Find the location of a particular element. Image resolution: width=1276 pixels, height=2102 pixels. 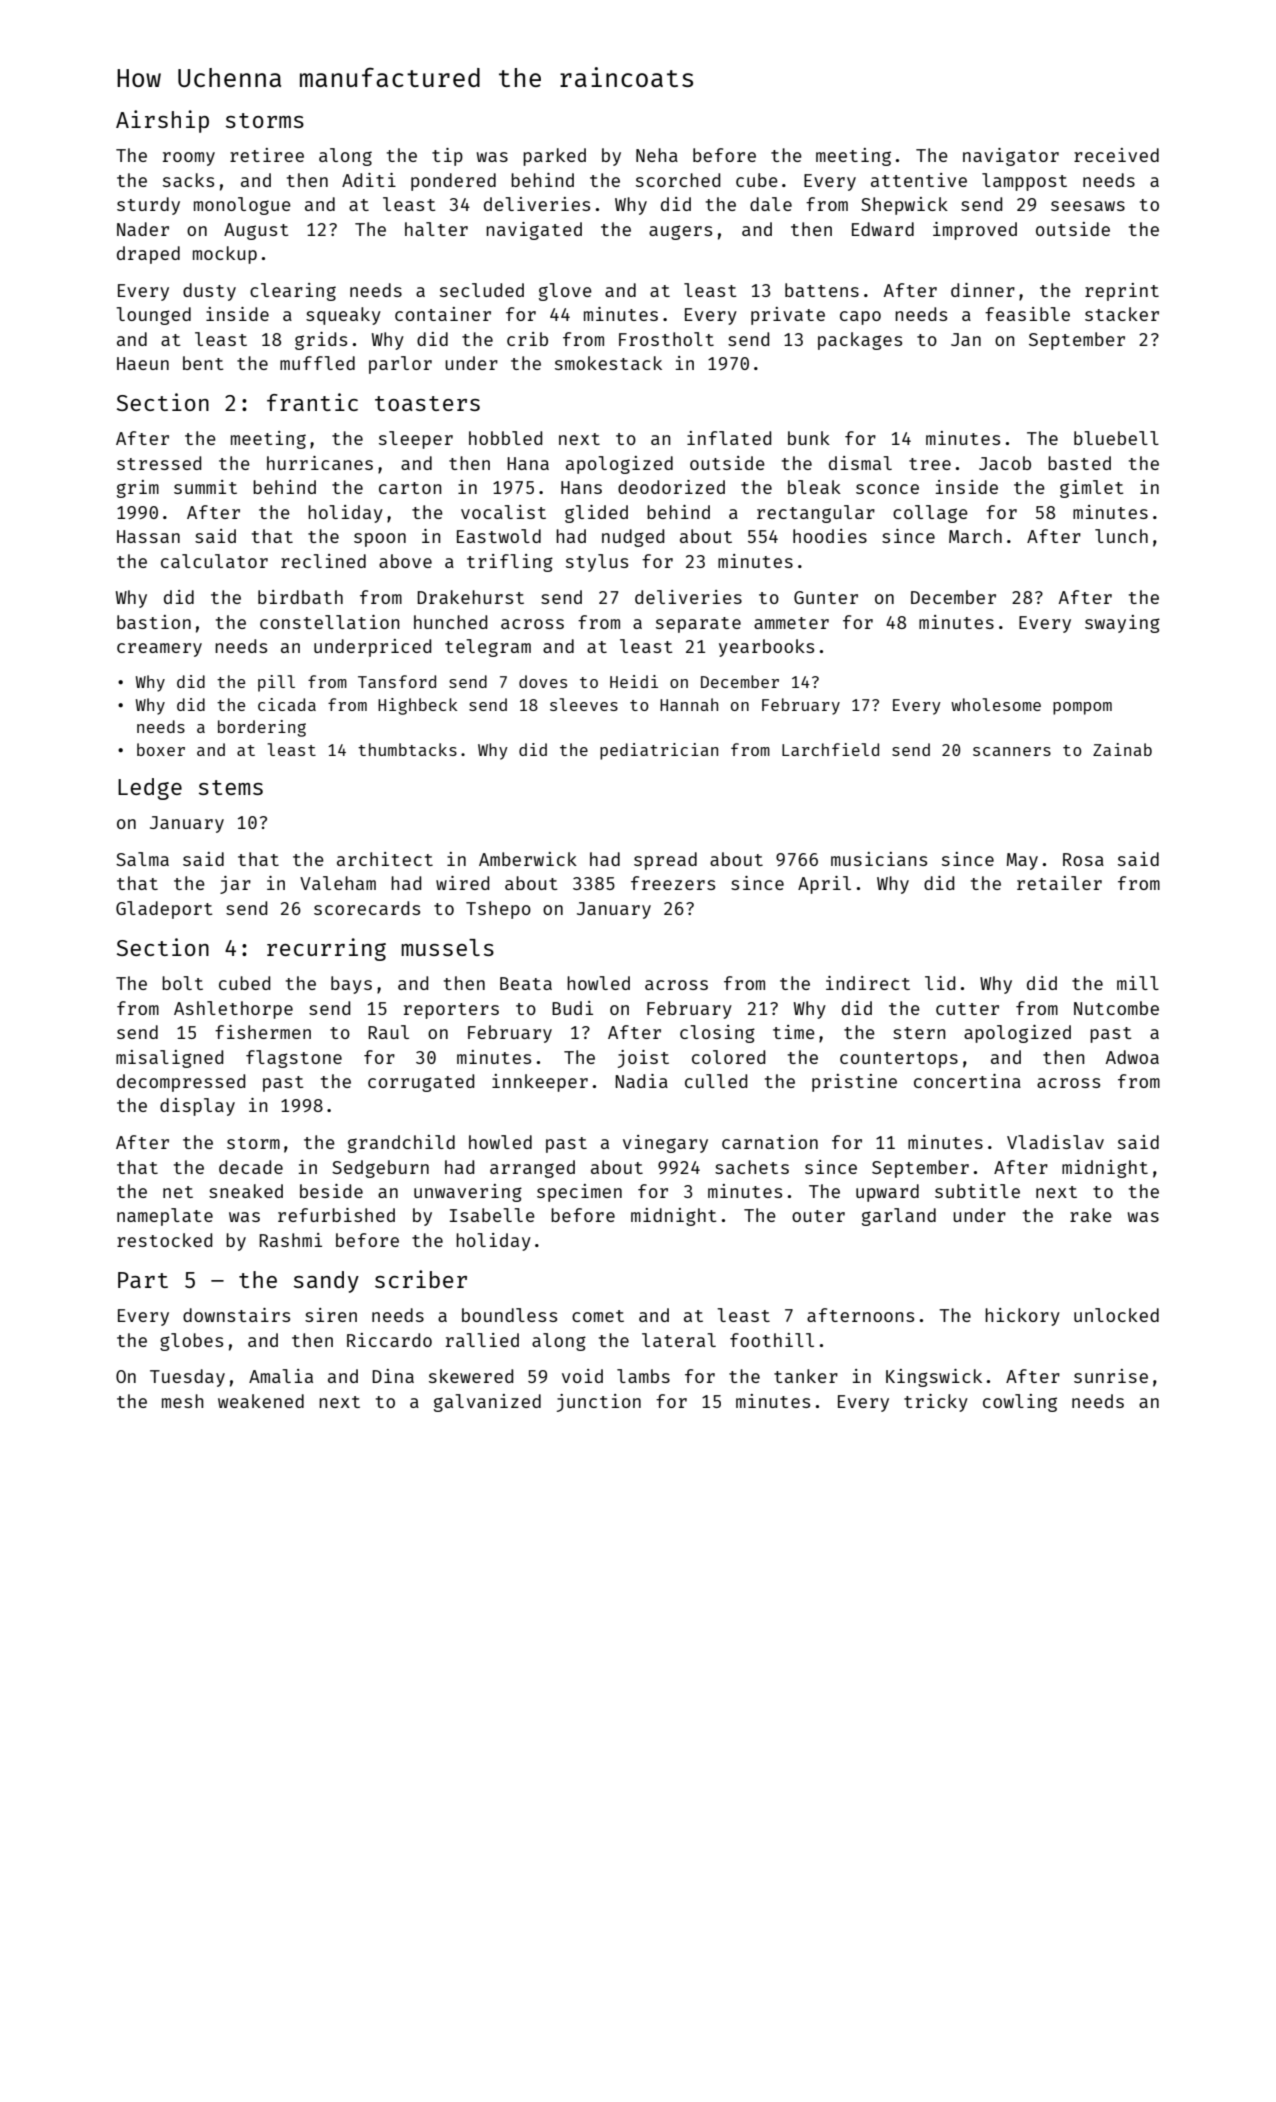

private is located at coordinates (788, 316).
